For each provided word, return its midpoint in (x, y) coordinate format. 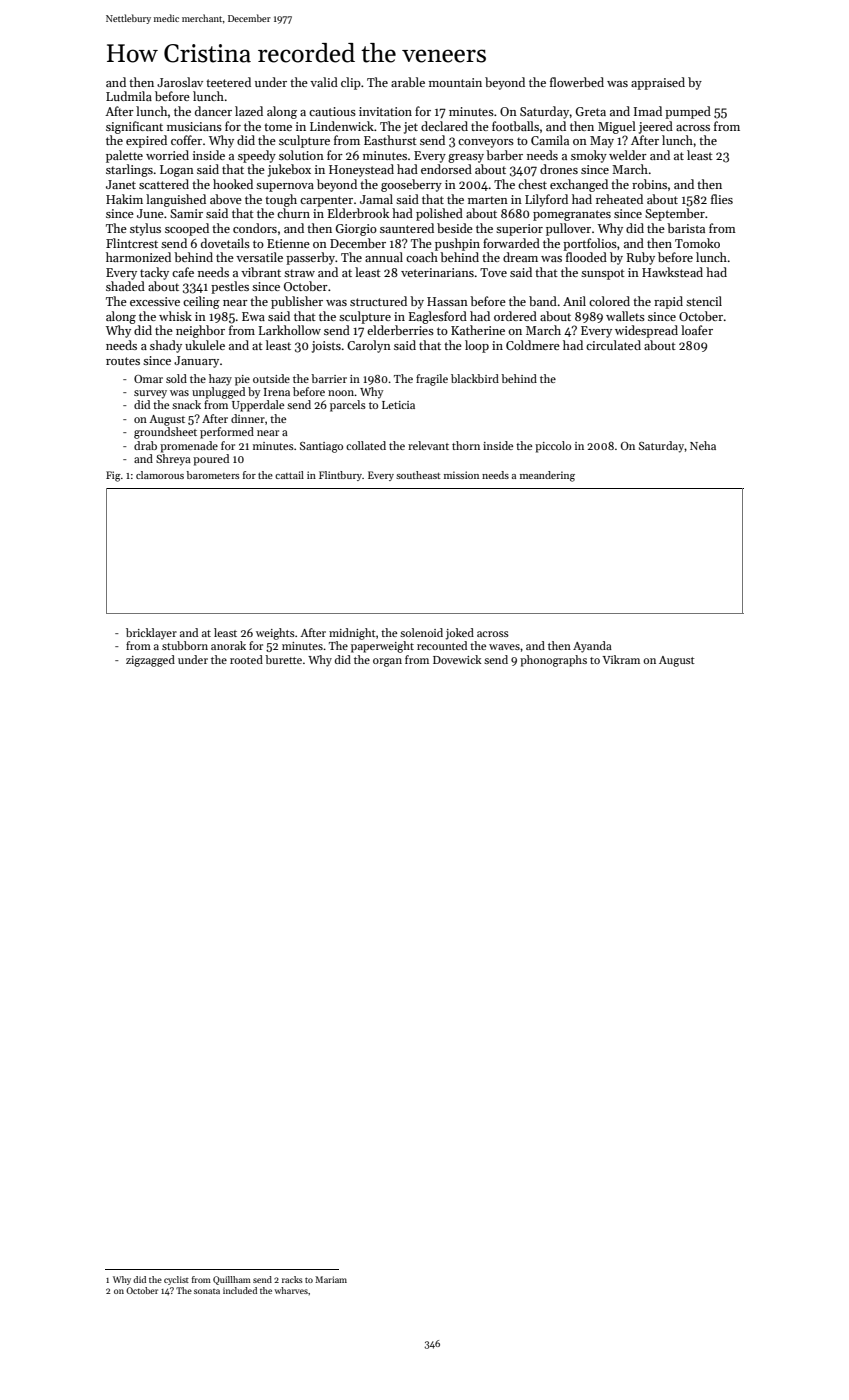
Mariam (331, 1279)
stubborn (185, 645)
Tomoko (697, 243)
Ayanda (592, 647)
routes (123, 361)
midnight (352, 634)
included (240, 1290)
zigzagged (150, 661)
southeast (418, 475)
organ (387, 662)
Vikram (621, 659)
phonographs (553, 661)
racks (292, 1279)
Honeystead (361, 170)
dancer (213, 111)
